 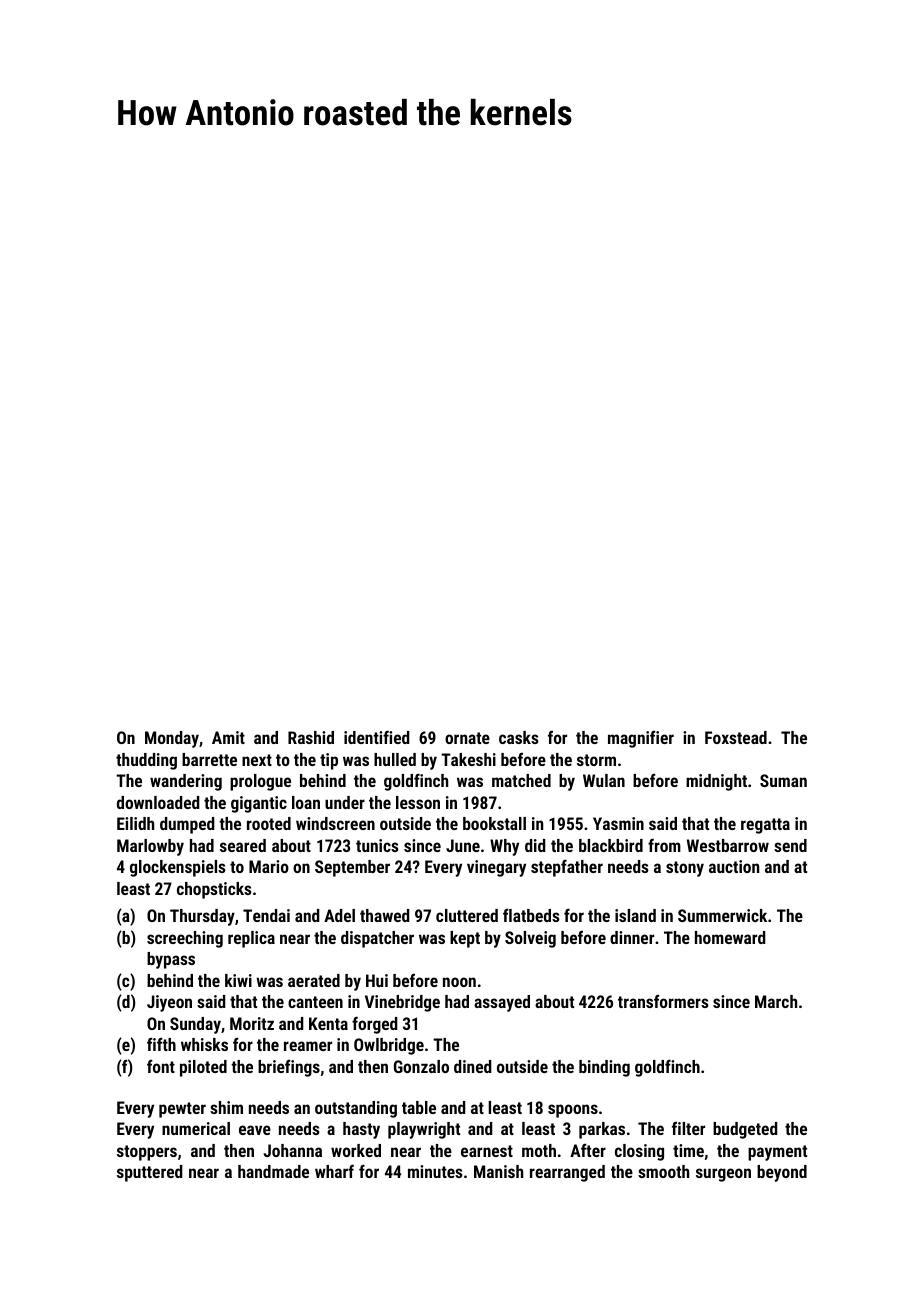 I want to click on thudding, so click(x=146, y=761).
